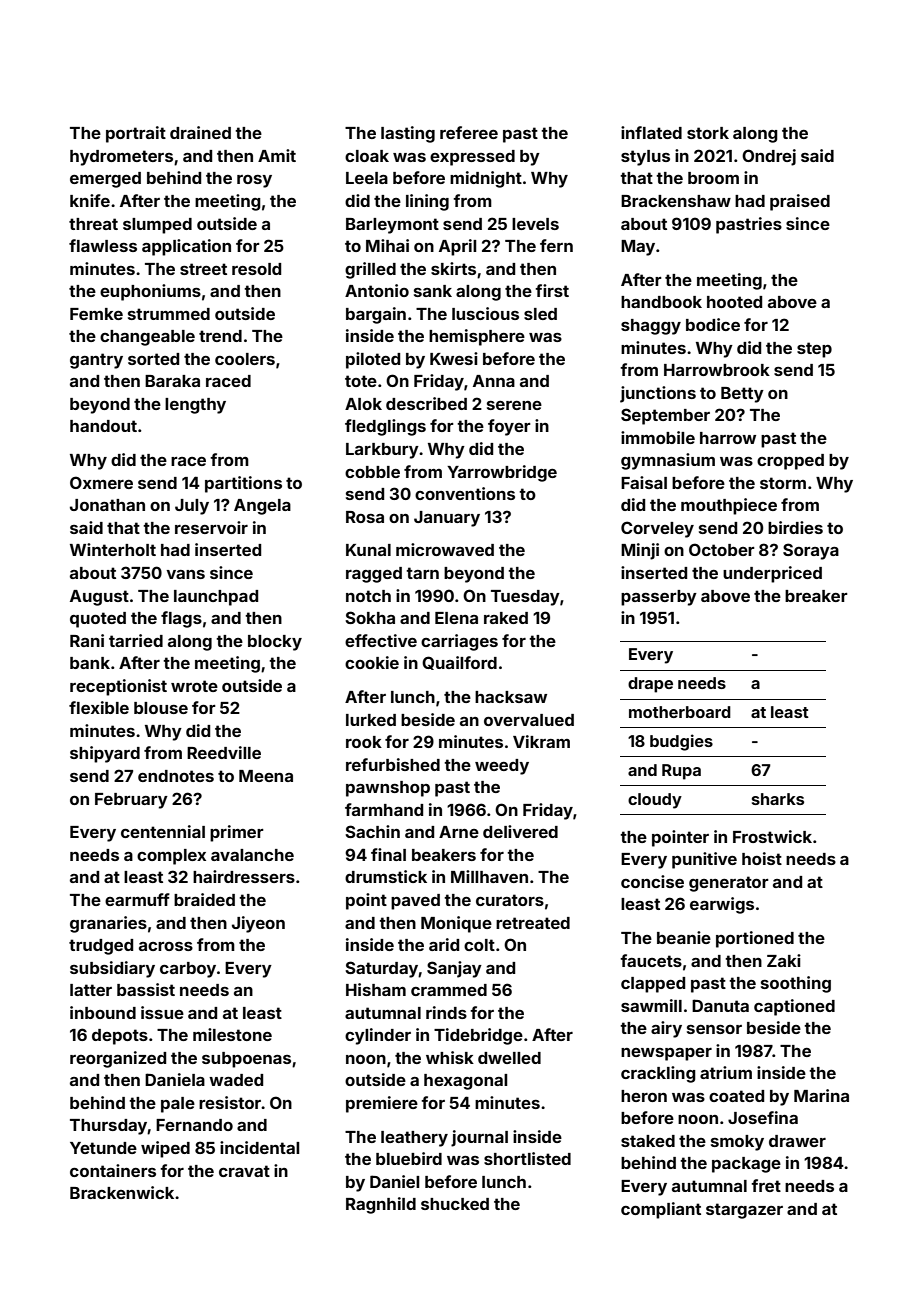 Image resolution: width=924 pixels, height=1308 pixels. What do you see at coordinates (90, 200) in the page?
I see `knife` at bounding box center [90, 200].
